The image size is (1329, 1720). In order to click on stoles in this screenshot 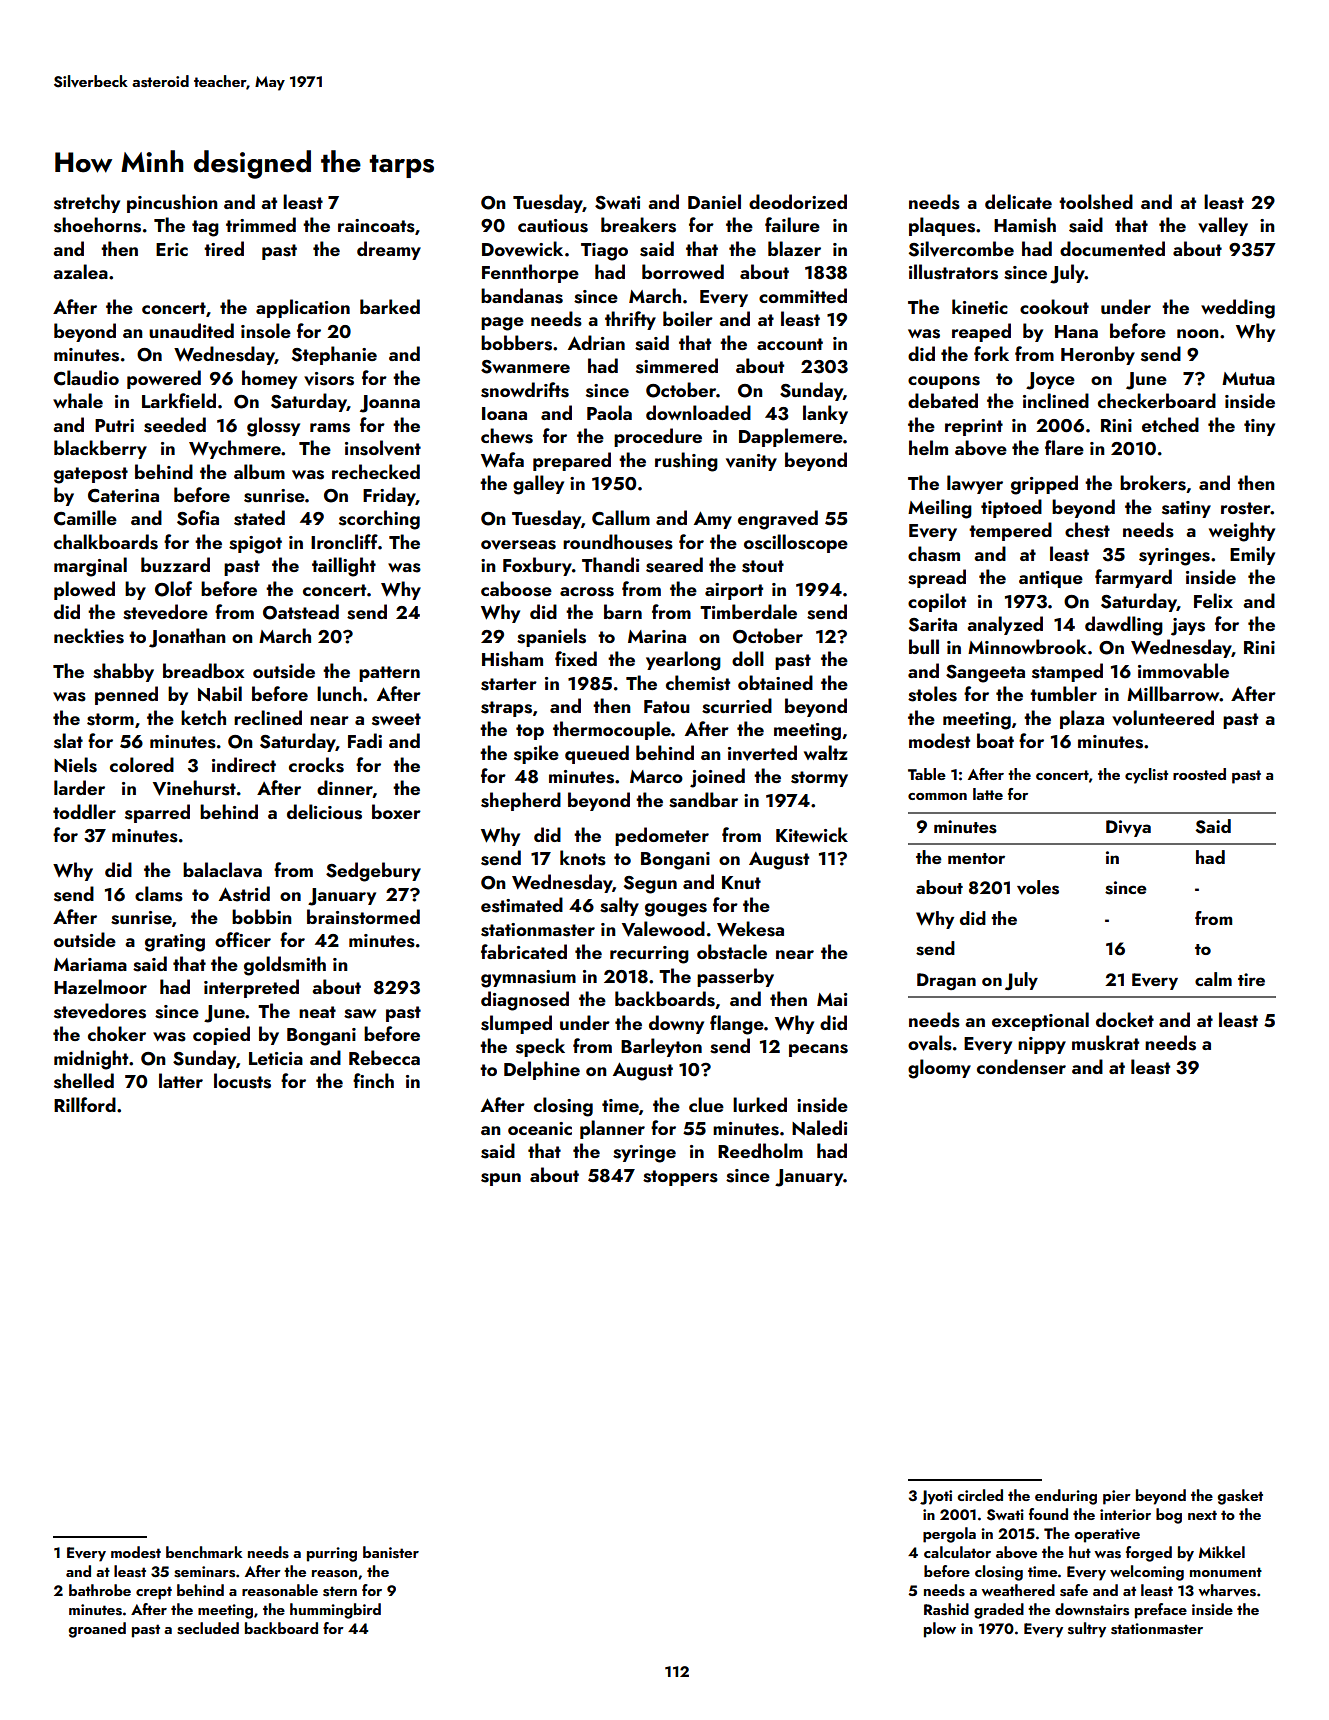, I will do `click(932, 694)`.
